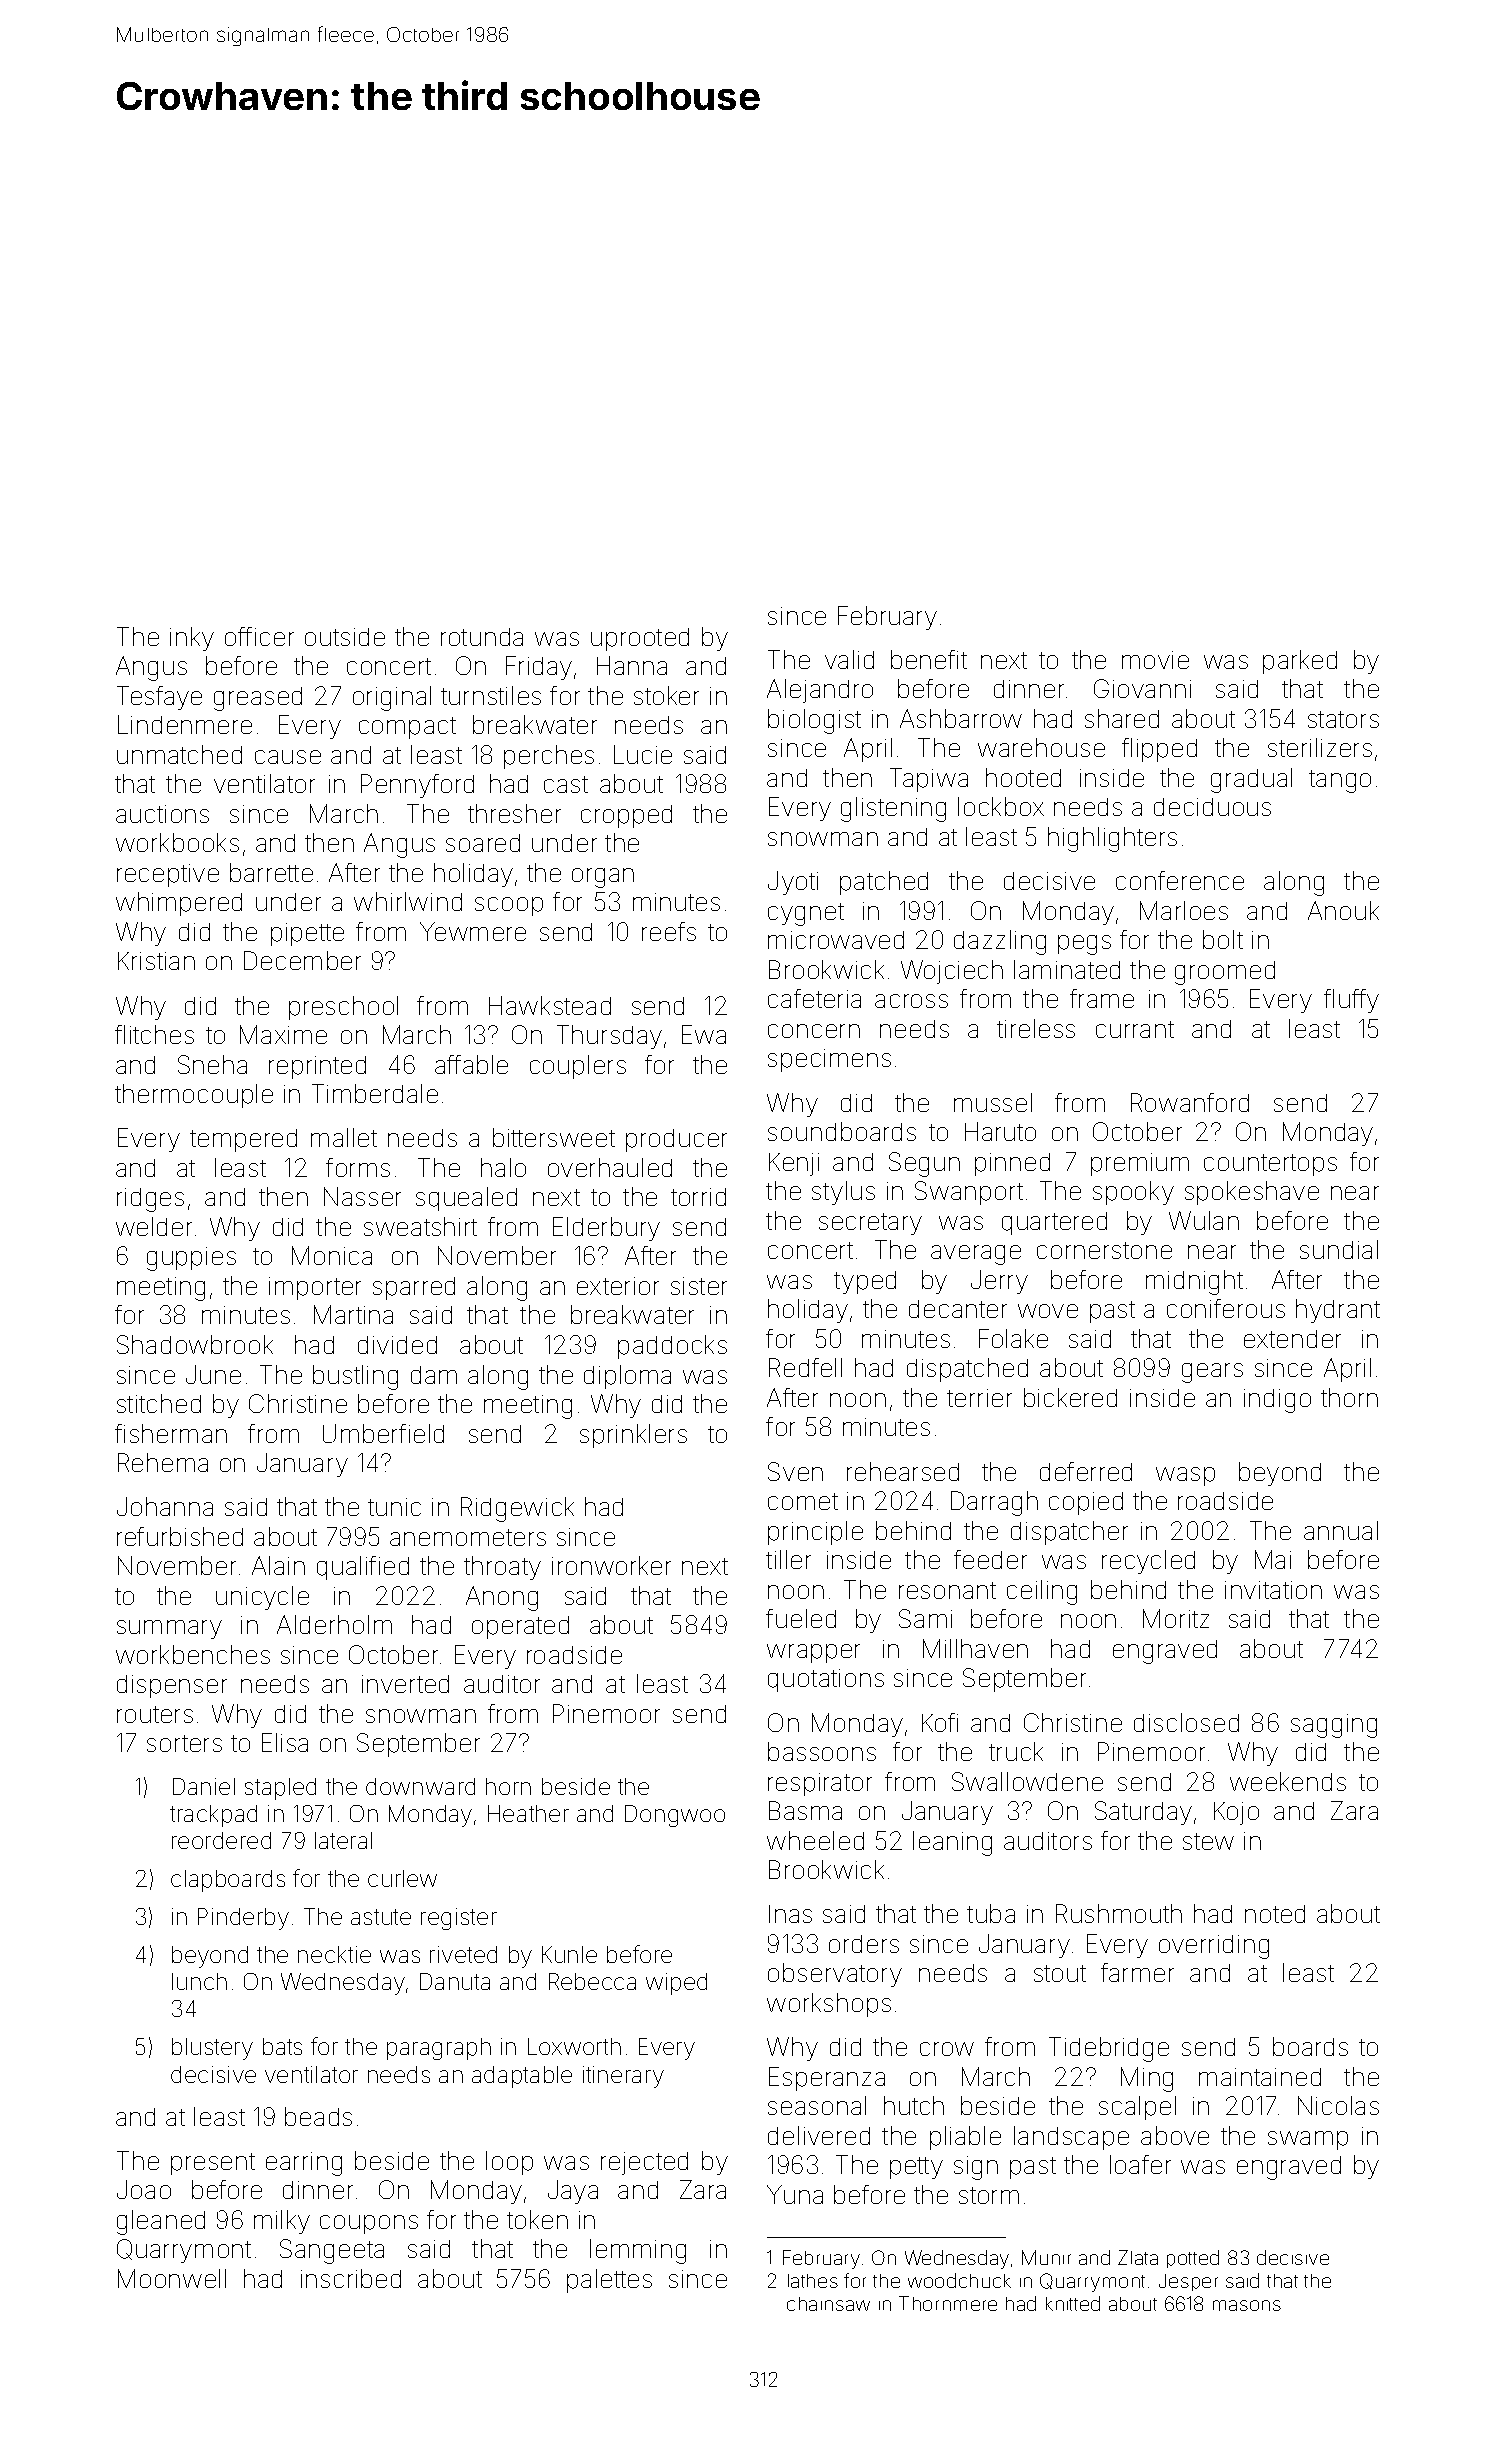 The height and width of the screenshot is (2464, 1496). Describe the element at coordinates (169, 1629) in the screenshot. I see `summary` at that location.
